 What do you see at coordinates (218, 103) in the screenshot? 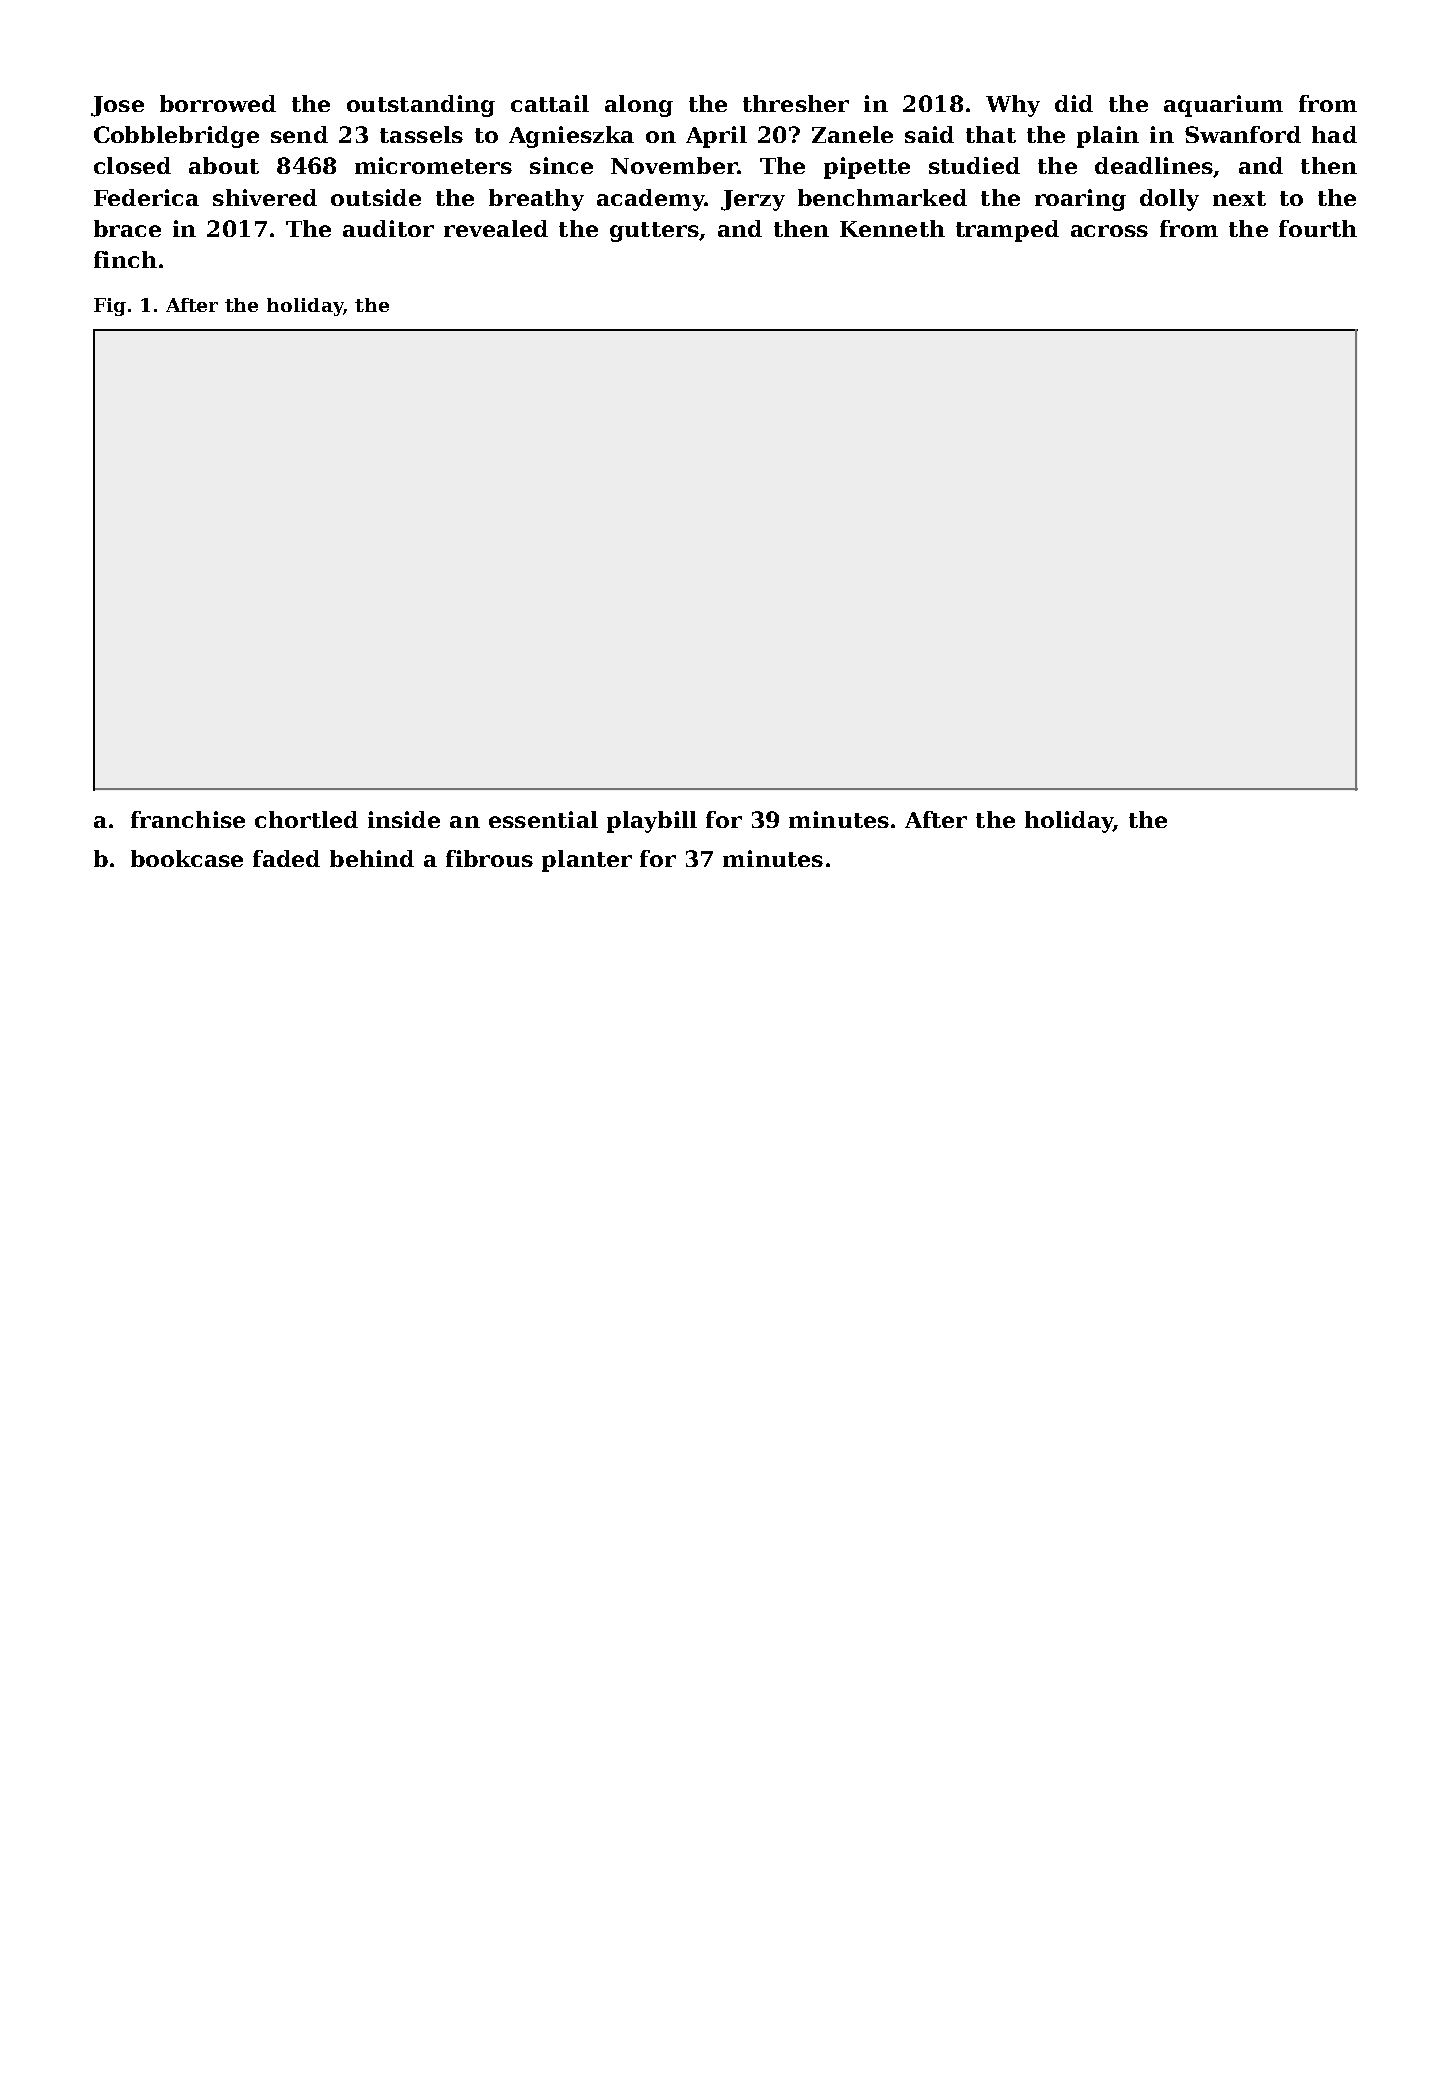
I see `borrowed` at bounding box center [218, 103].
